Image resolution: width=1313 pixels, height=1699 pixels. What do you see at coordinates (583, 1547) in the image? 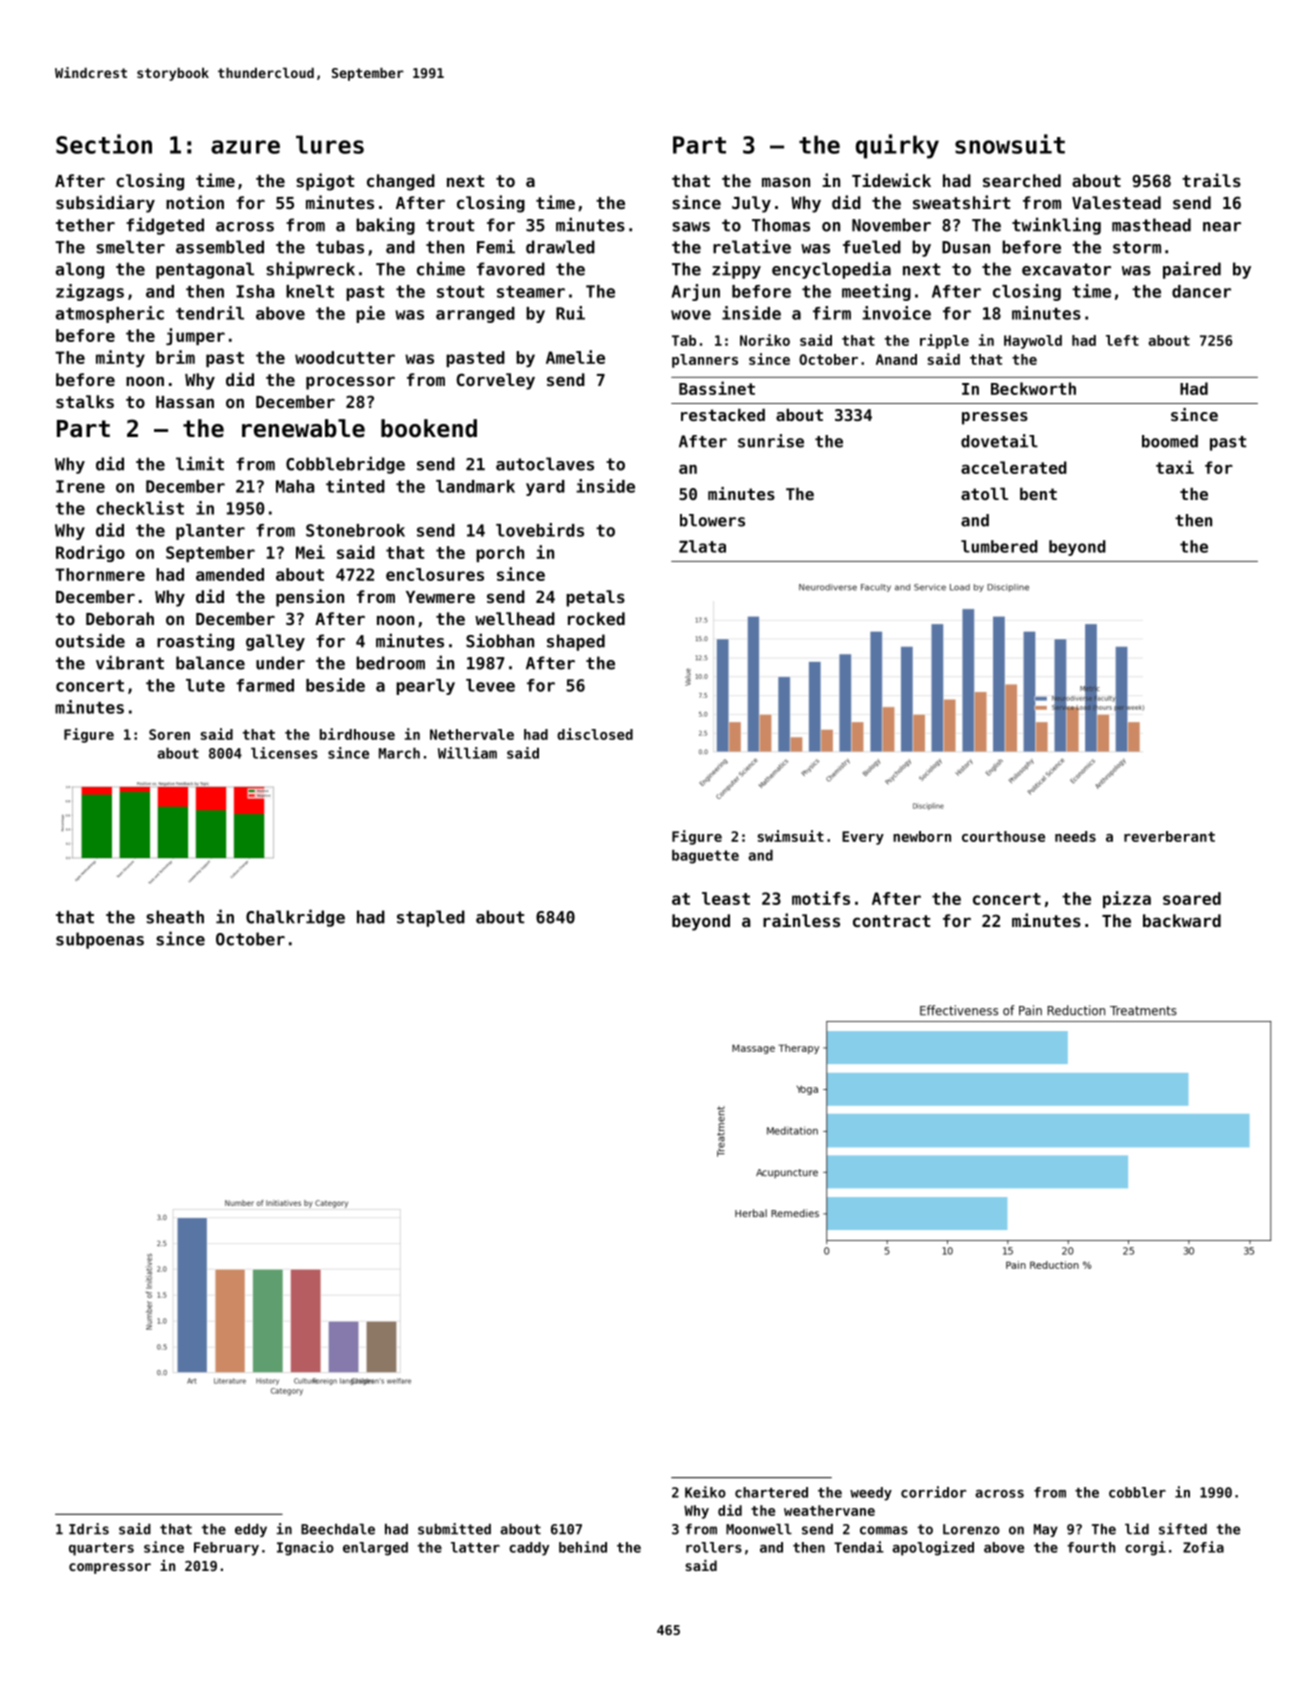
I see `behind` at bounding box center [583, 1547].
